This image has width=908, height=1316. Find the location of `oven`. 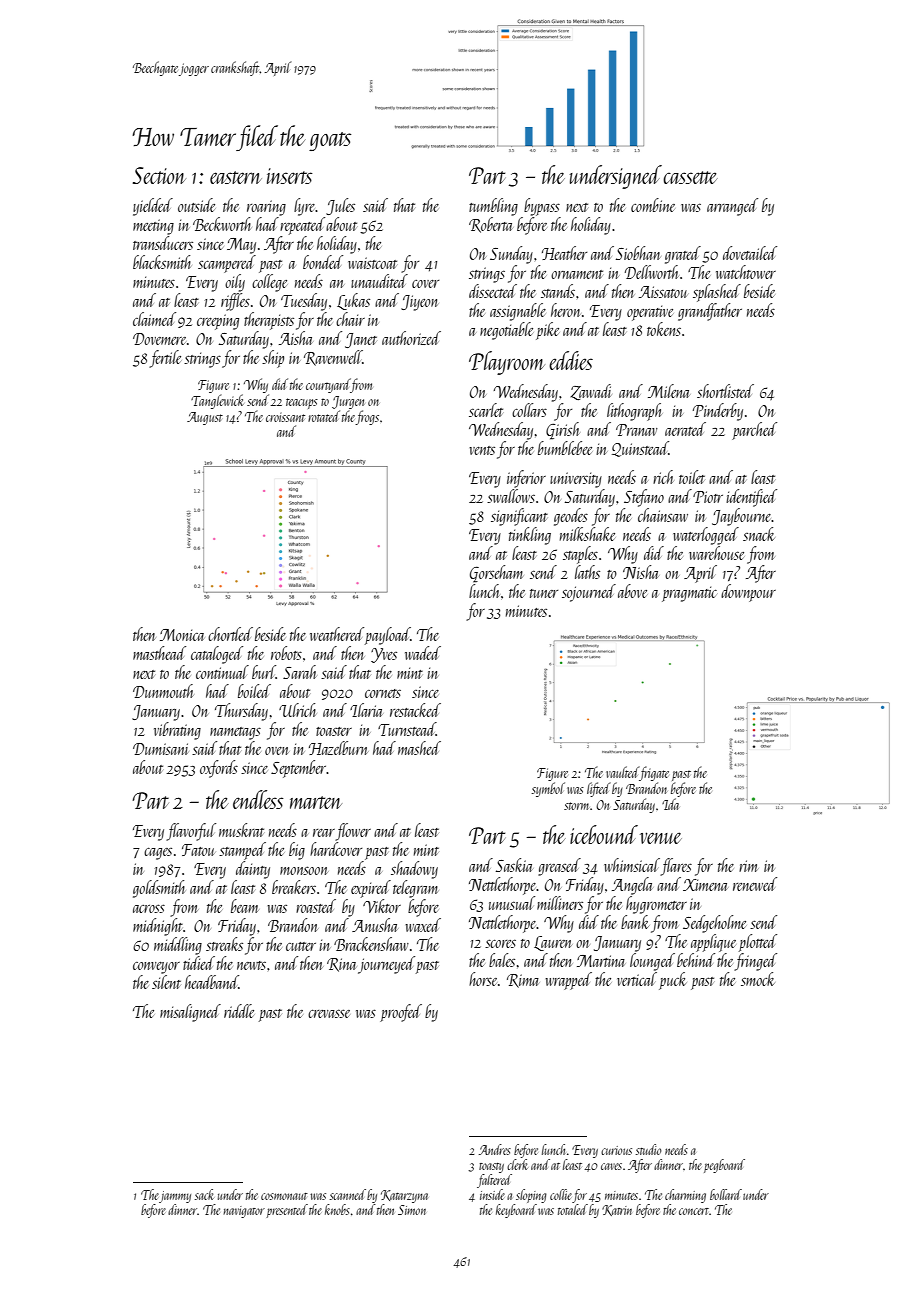

oven is located at coordinates (277, 751).
